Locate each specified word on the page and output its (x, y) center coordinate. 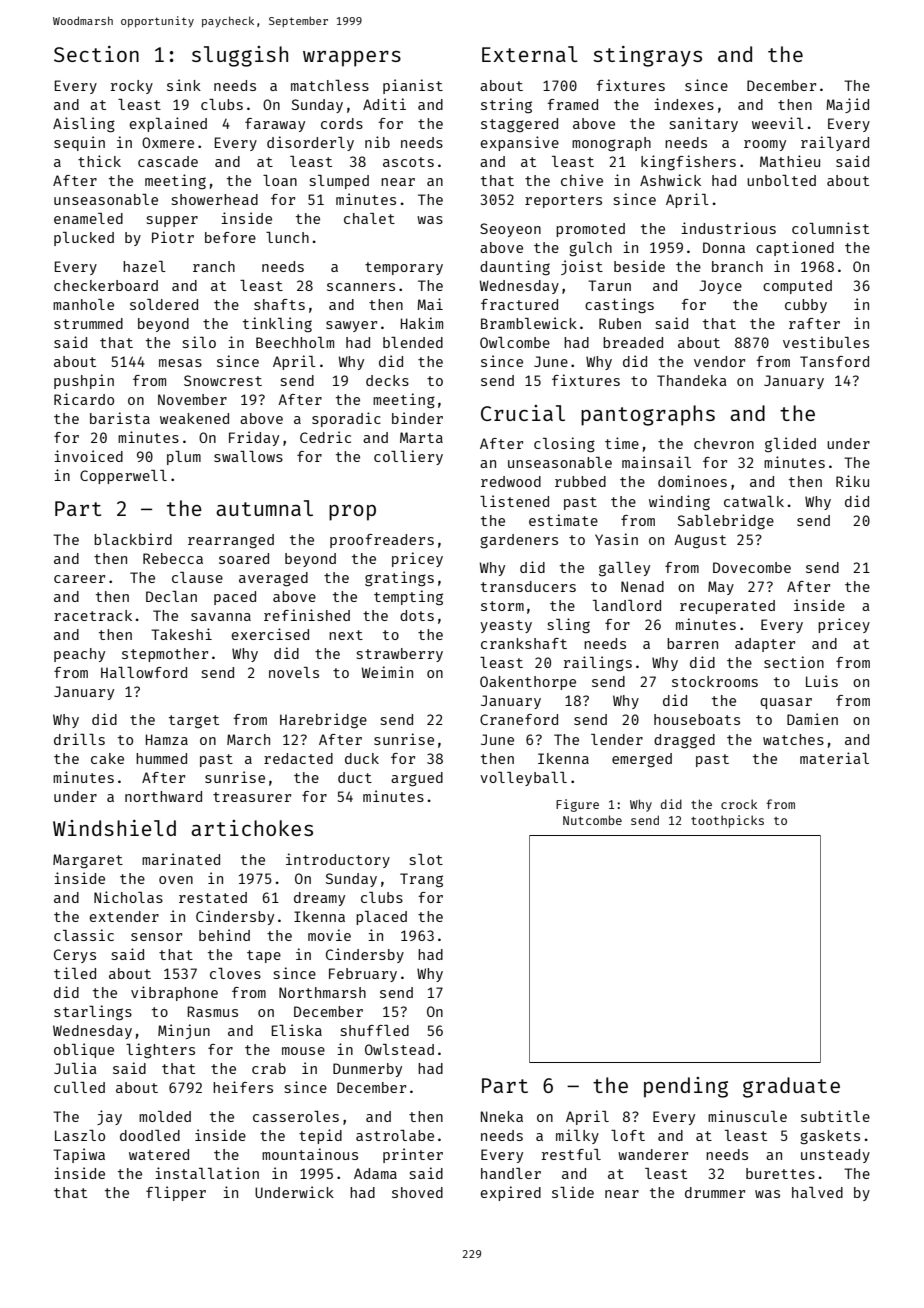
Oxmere (168, 142)
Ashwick (670, 180)
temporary (404, 268)
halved (817, 1192)
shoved (417, 1192)
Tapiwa (79, 1155)
